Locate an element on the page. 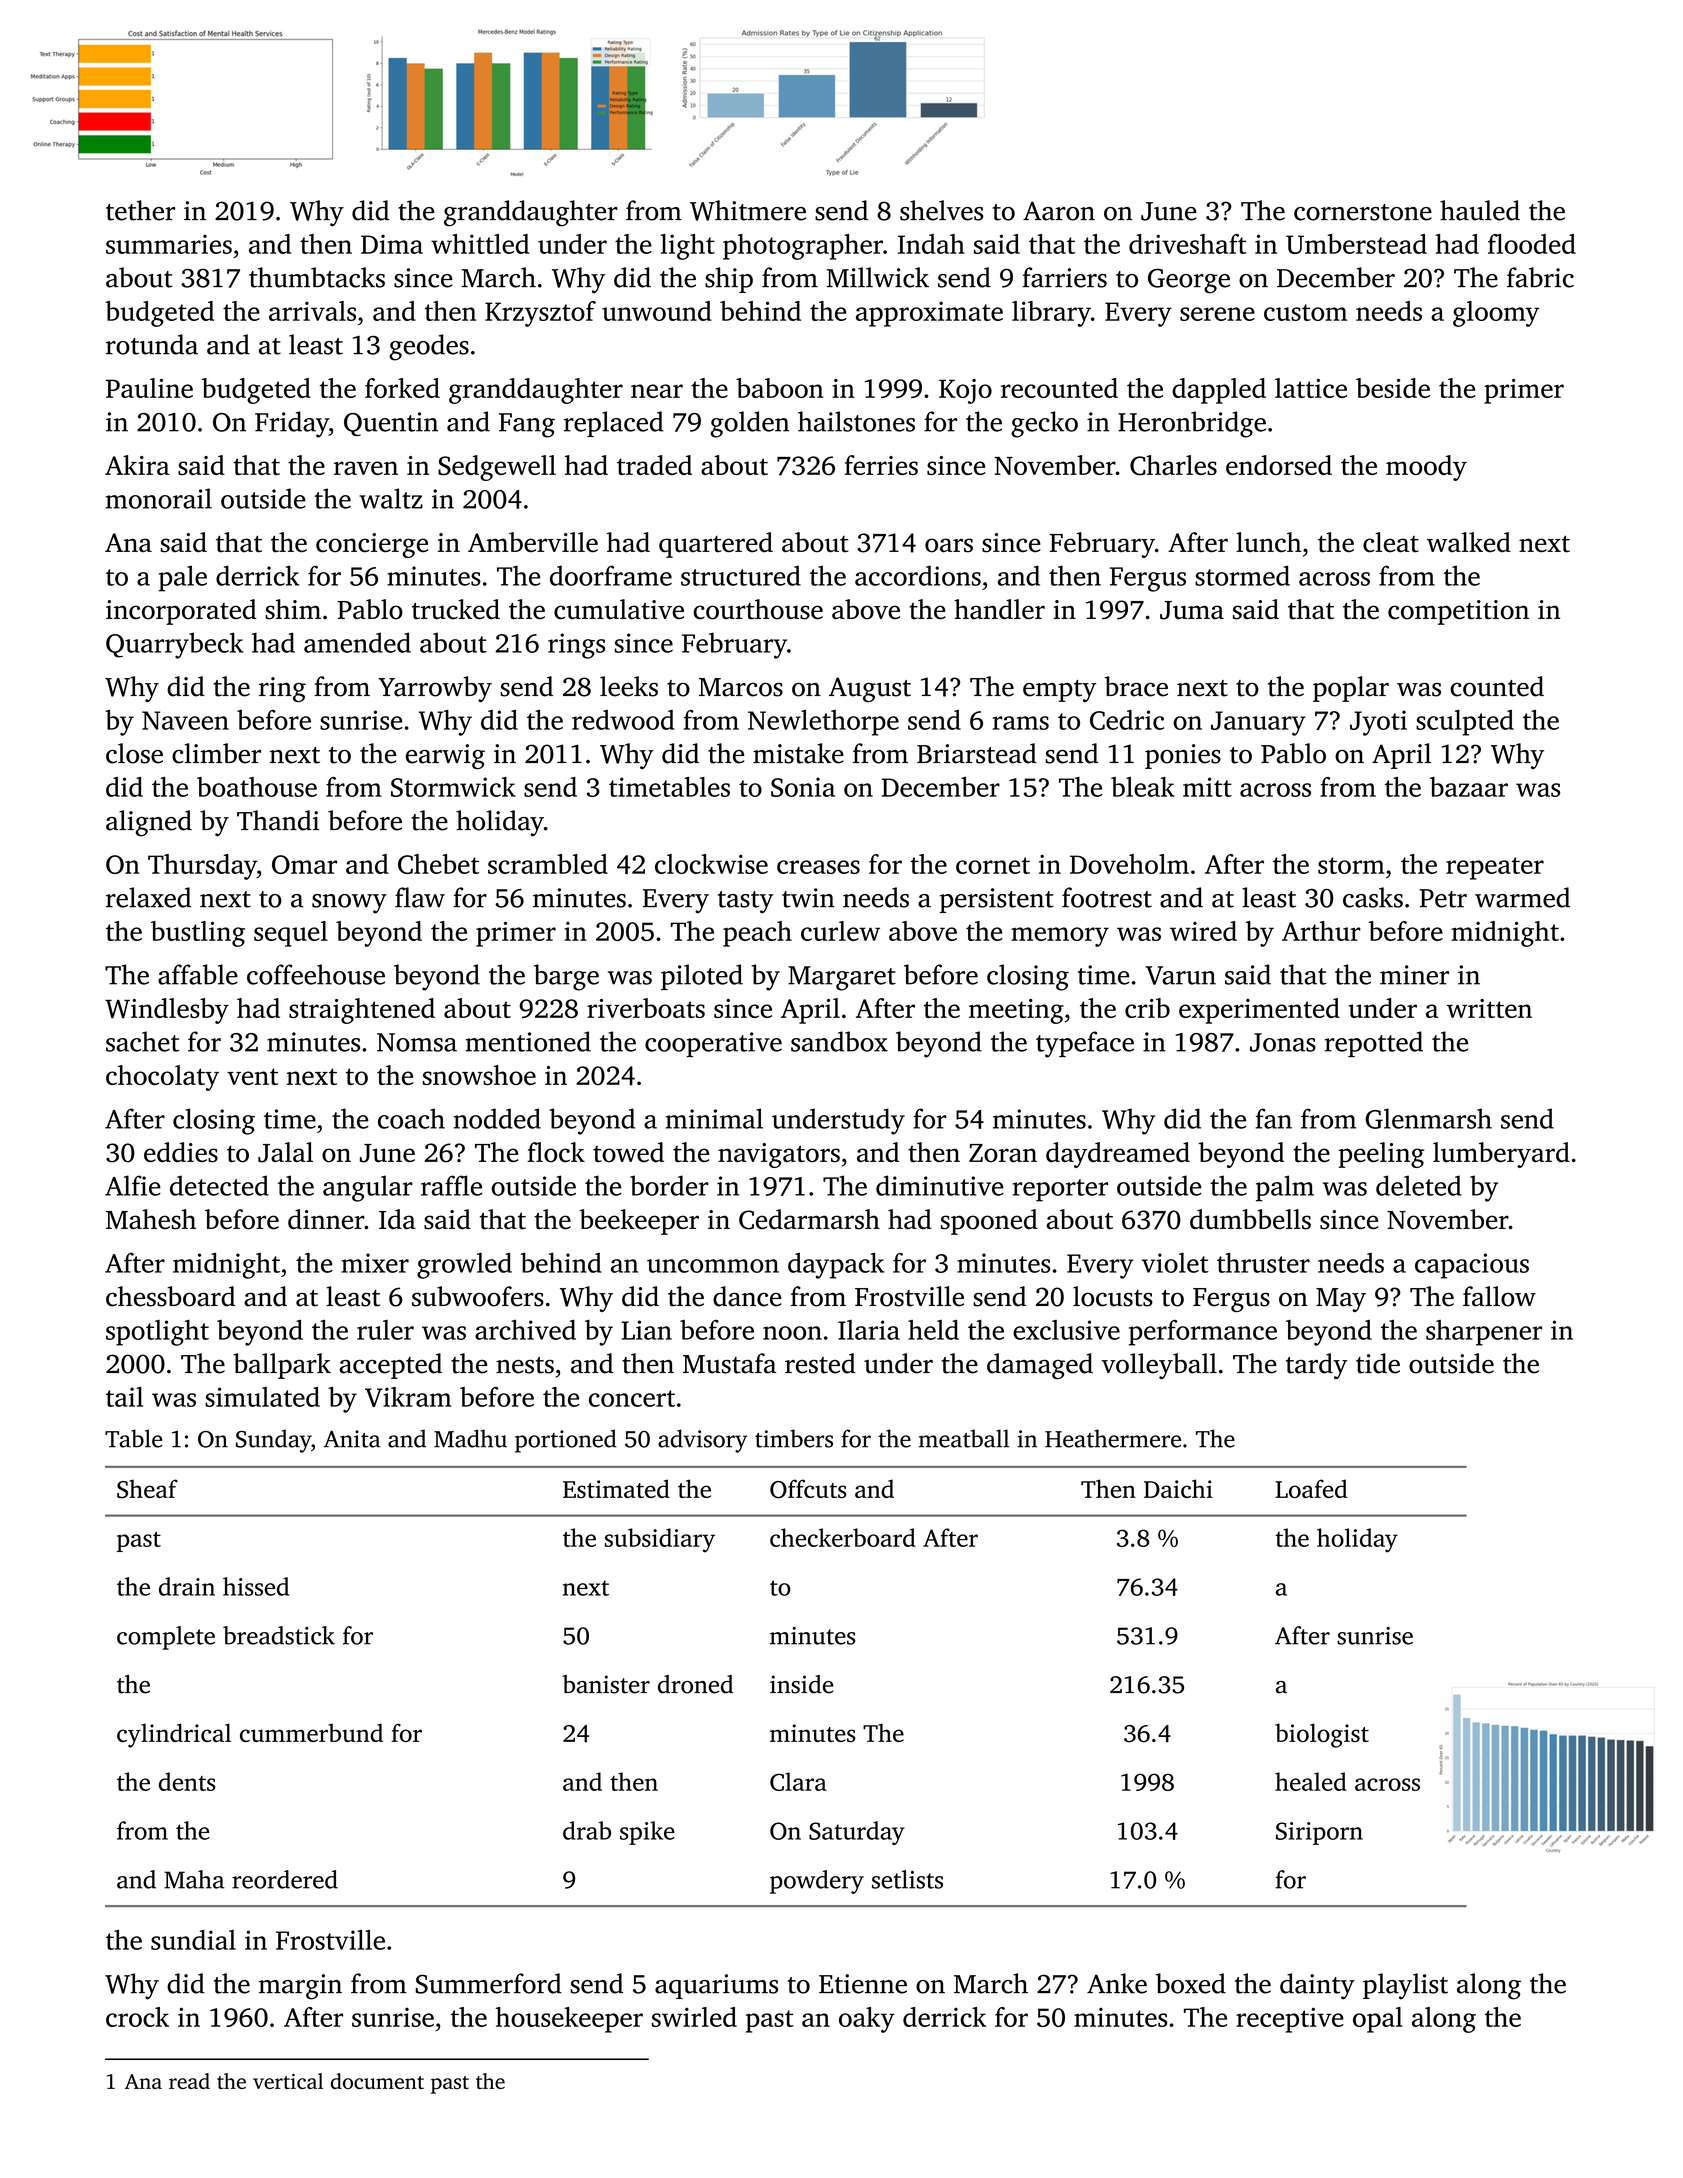 The height and width of the page is (2178, 1683). poplar is located at coordinates (1351, 689).
